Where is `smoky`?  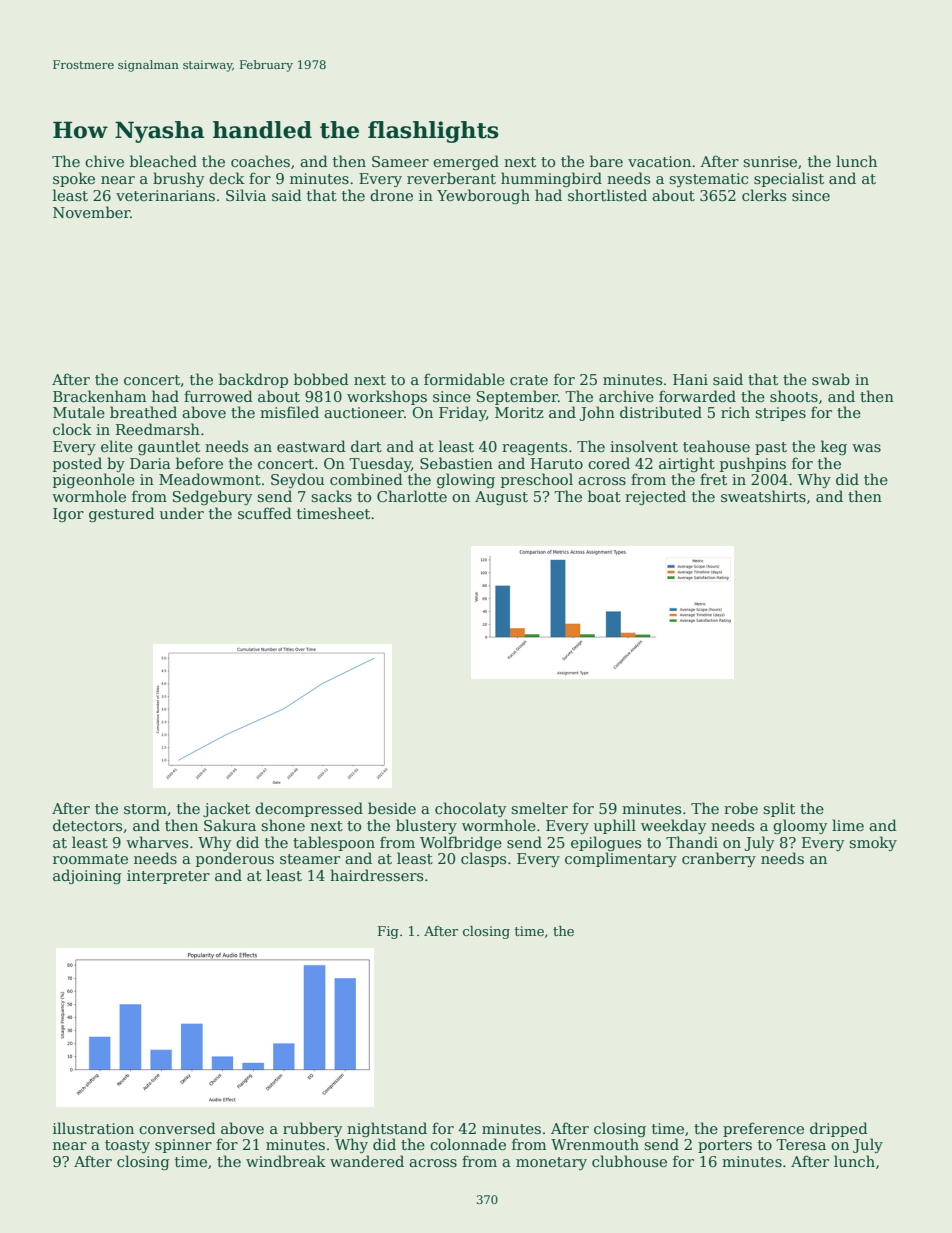 smoky is located at coordinates (873, 843).
